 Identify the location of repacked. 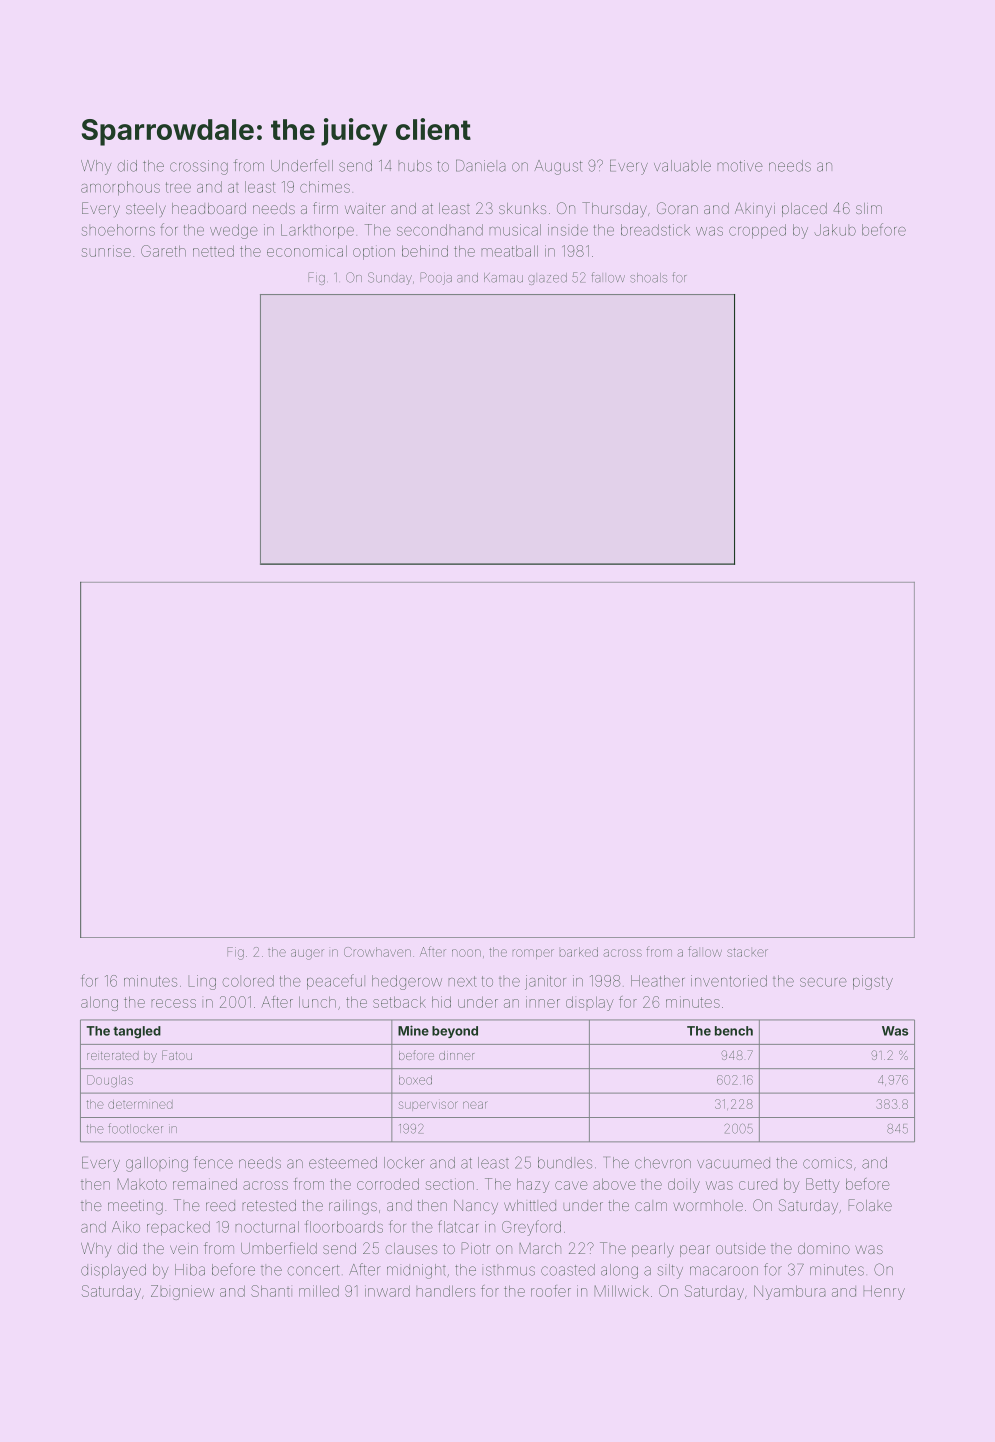
(178, 1228).
